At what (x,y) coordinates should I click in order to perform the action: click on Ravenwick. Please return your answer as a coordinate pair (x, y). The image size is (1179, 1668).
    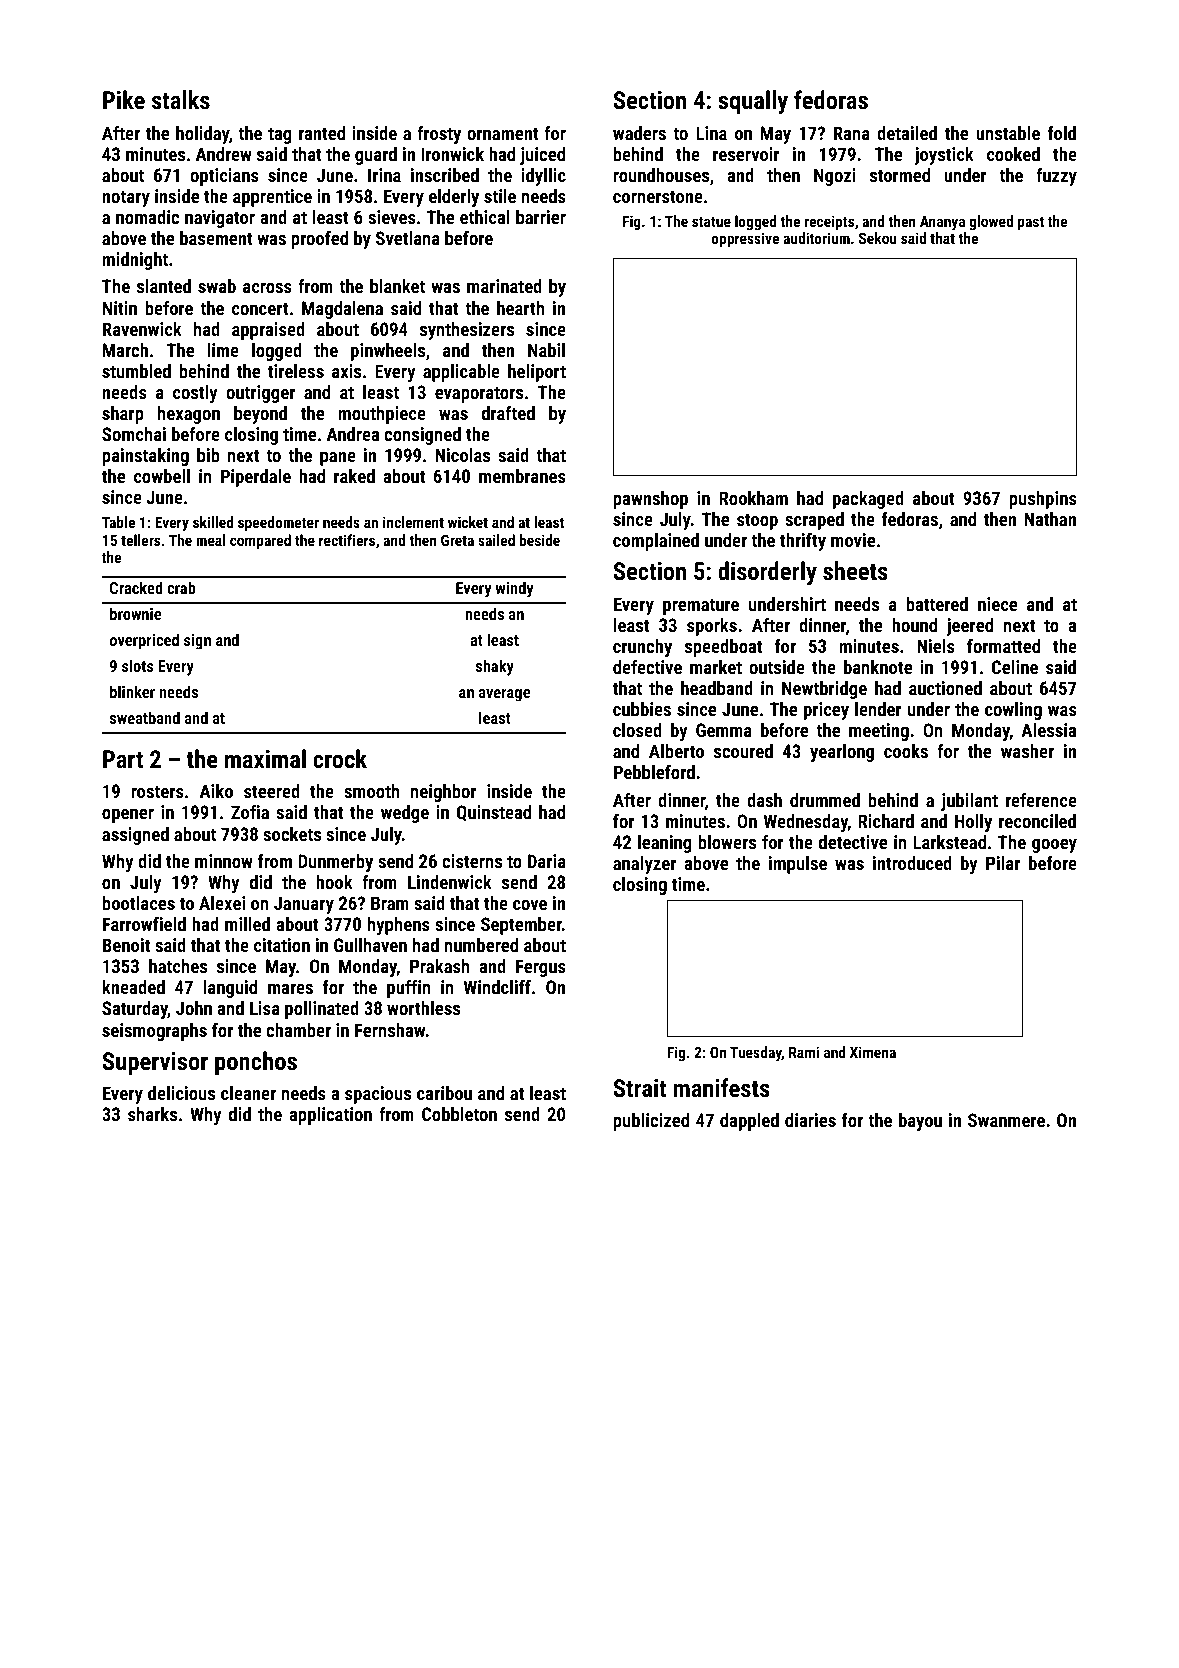
    Looking at the image, I should click on (142, 329).
